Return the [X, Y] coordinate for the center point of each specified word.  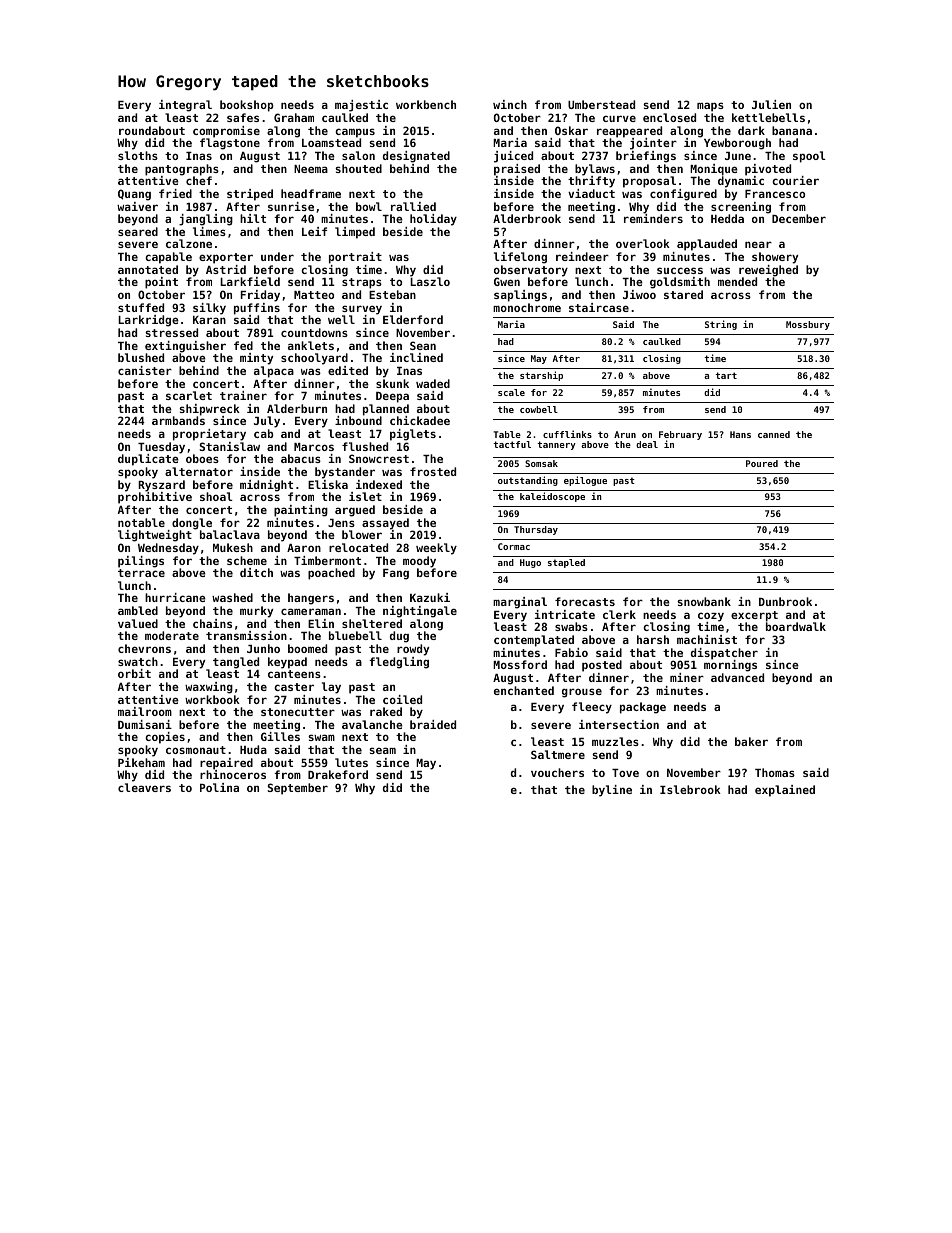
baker [751, 741]
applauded [707, 245]
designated [416, 157]
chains [212, 623]
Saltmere [558, 754]
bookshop [246, 106]
